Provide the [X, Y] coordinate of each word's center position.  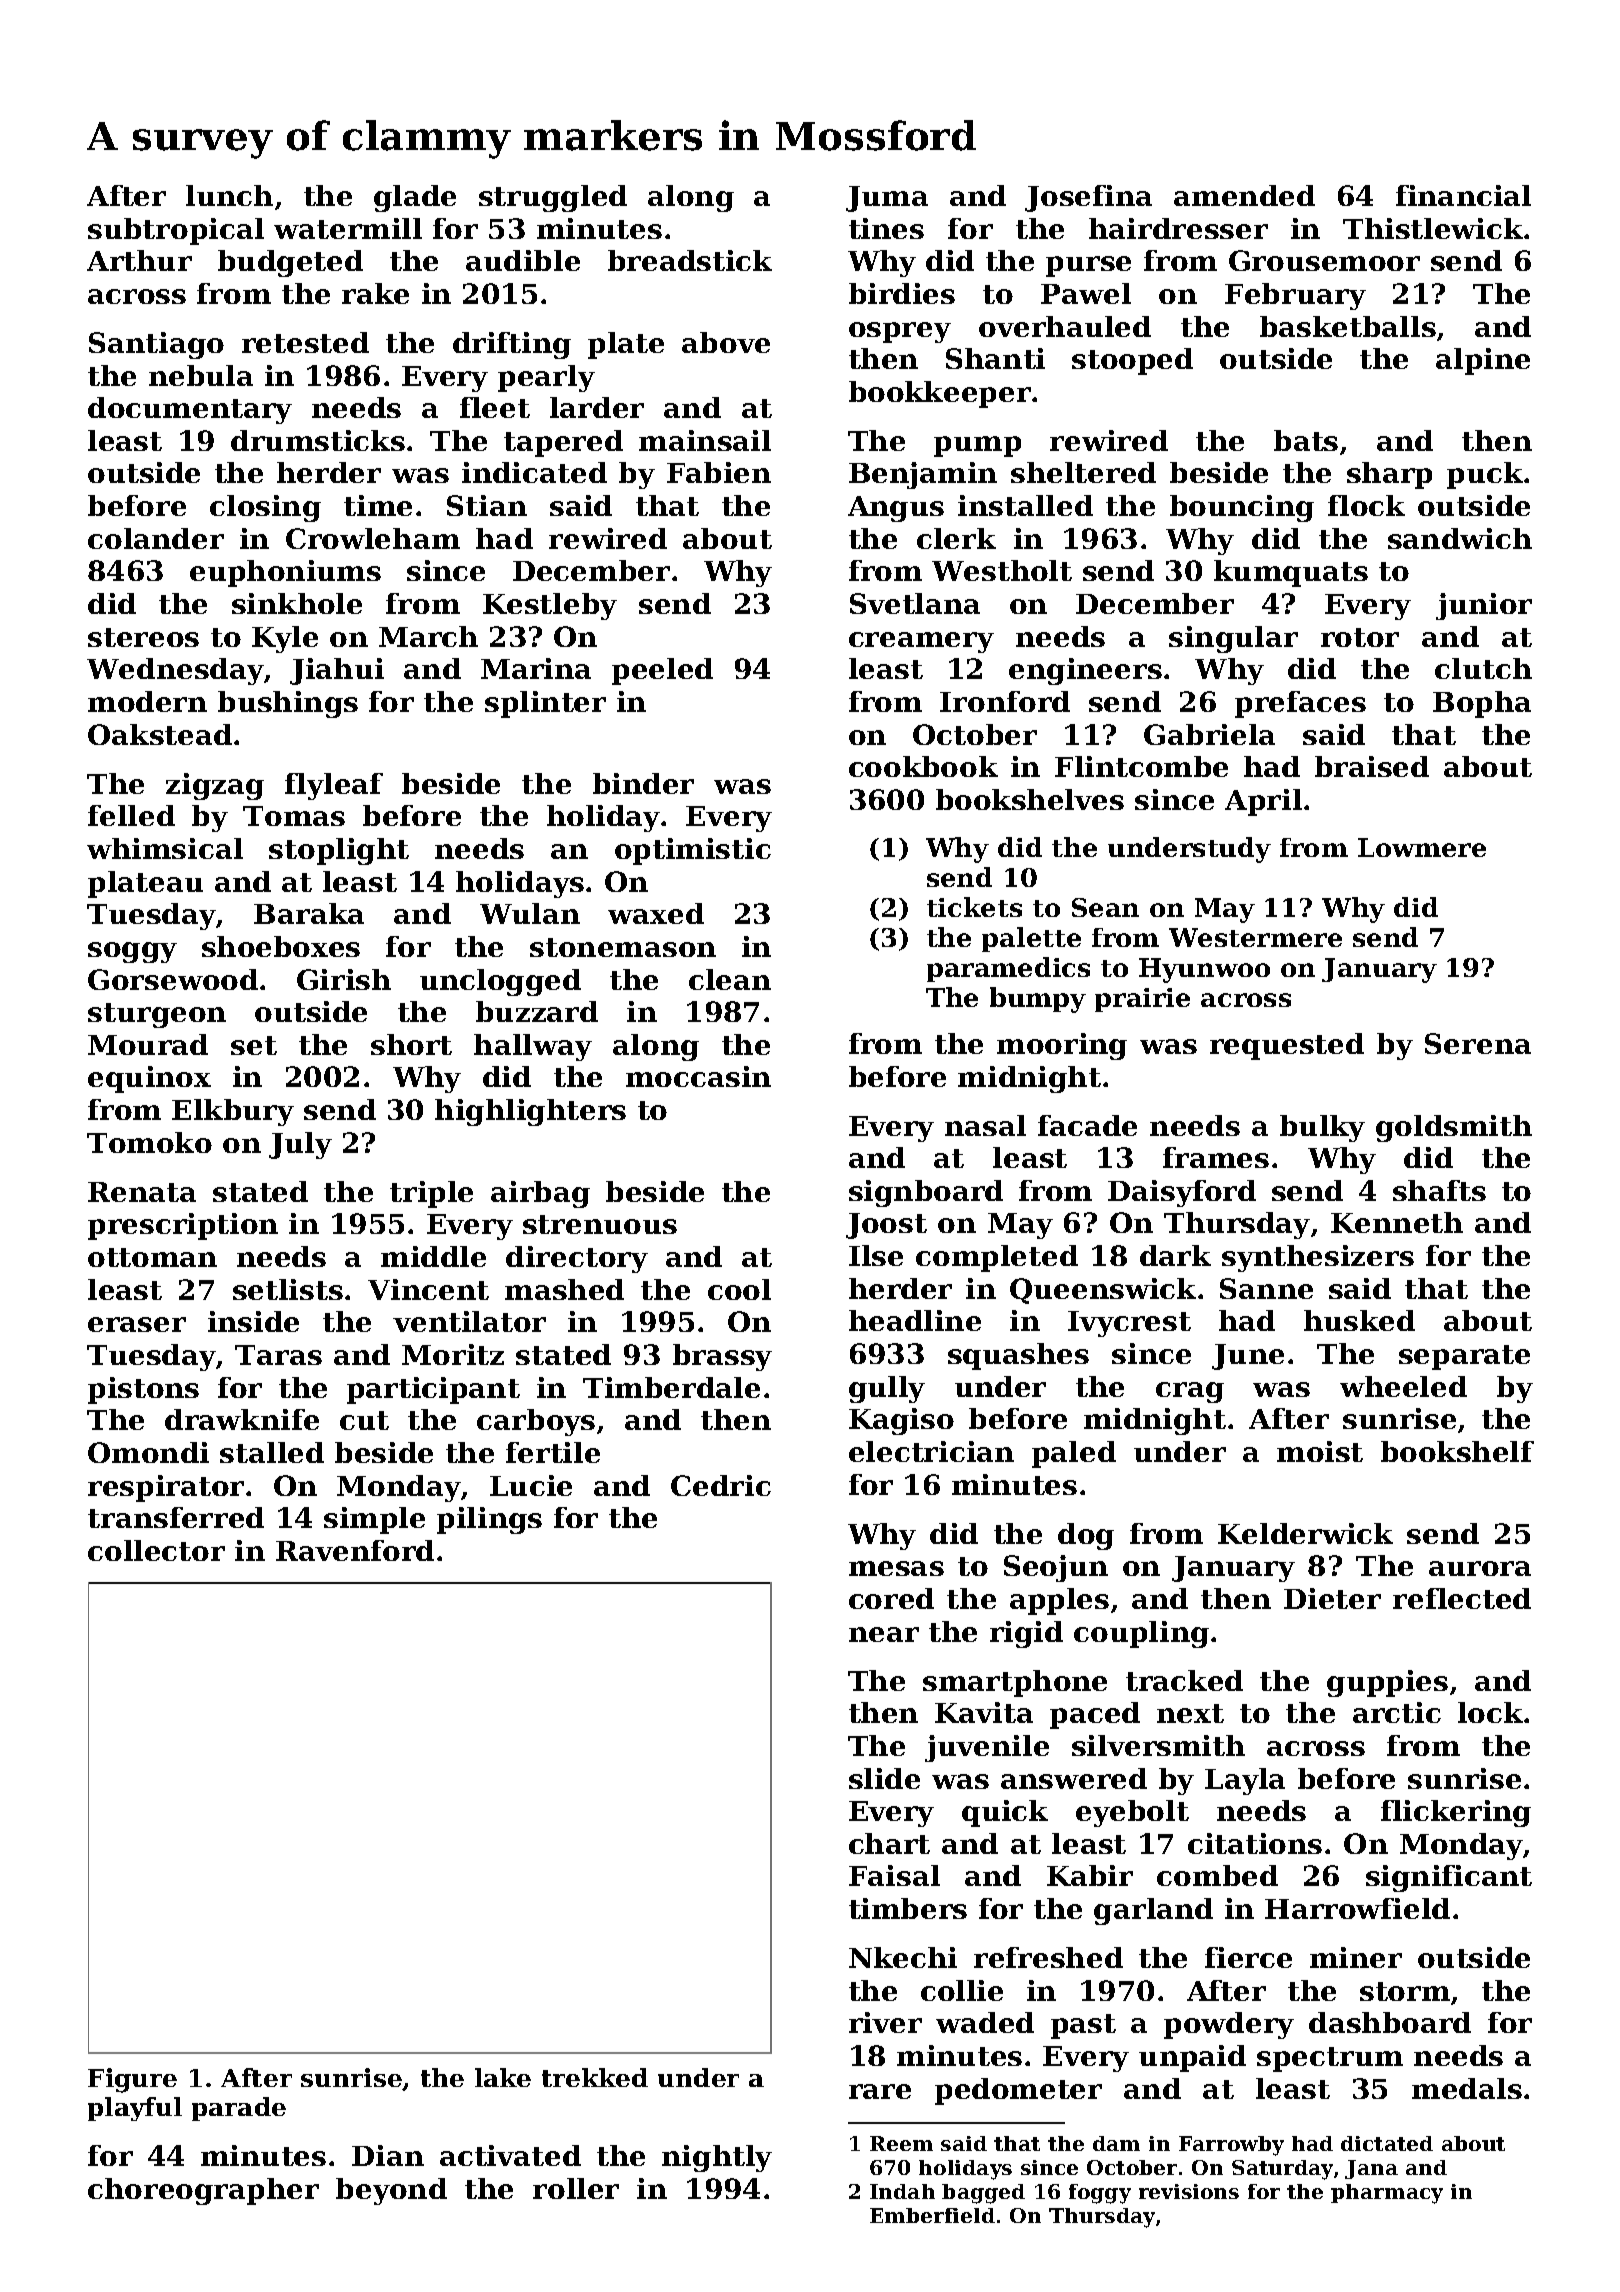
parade [239, 2109]
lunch [229, 195]
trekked [595, 2077]
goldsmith [1454, 1128]
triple [431, 1194]
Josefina [1088, 198]
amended [1244, 195]
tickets [974, 907]
